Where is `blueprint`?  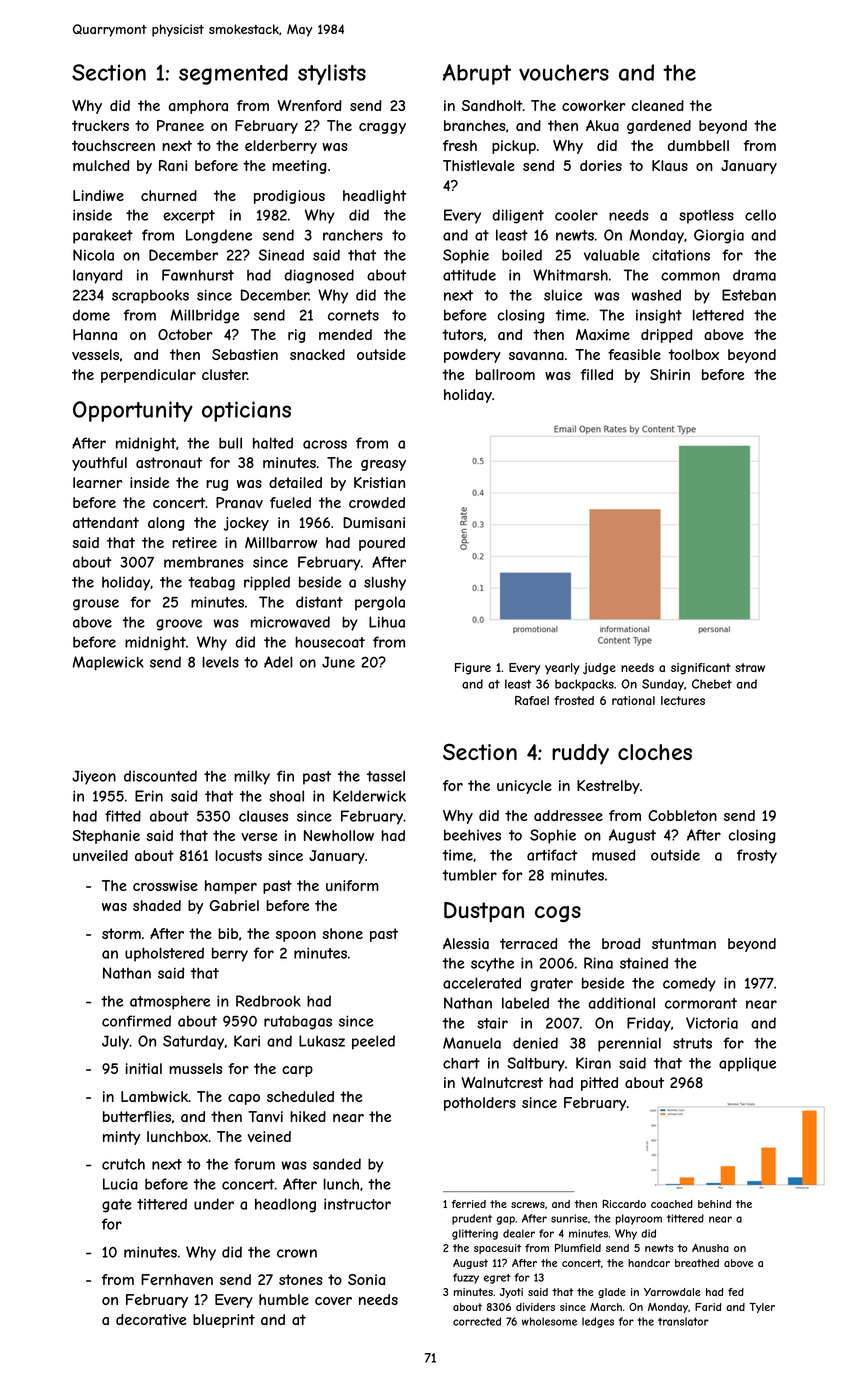 blueprint is located at coordinates (224, 1321).
